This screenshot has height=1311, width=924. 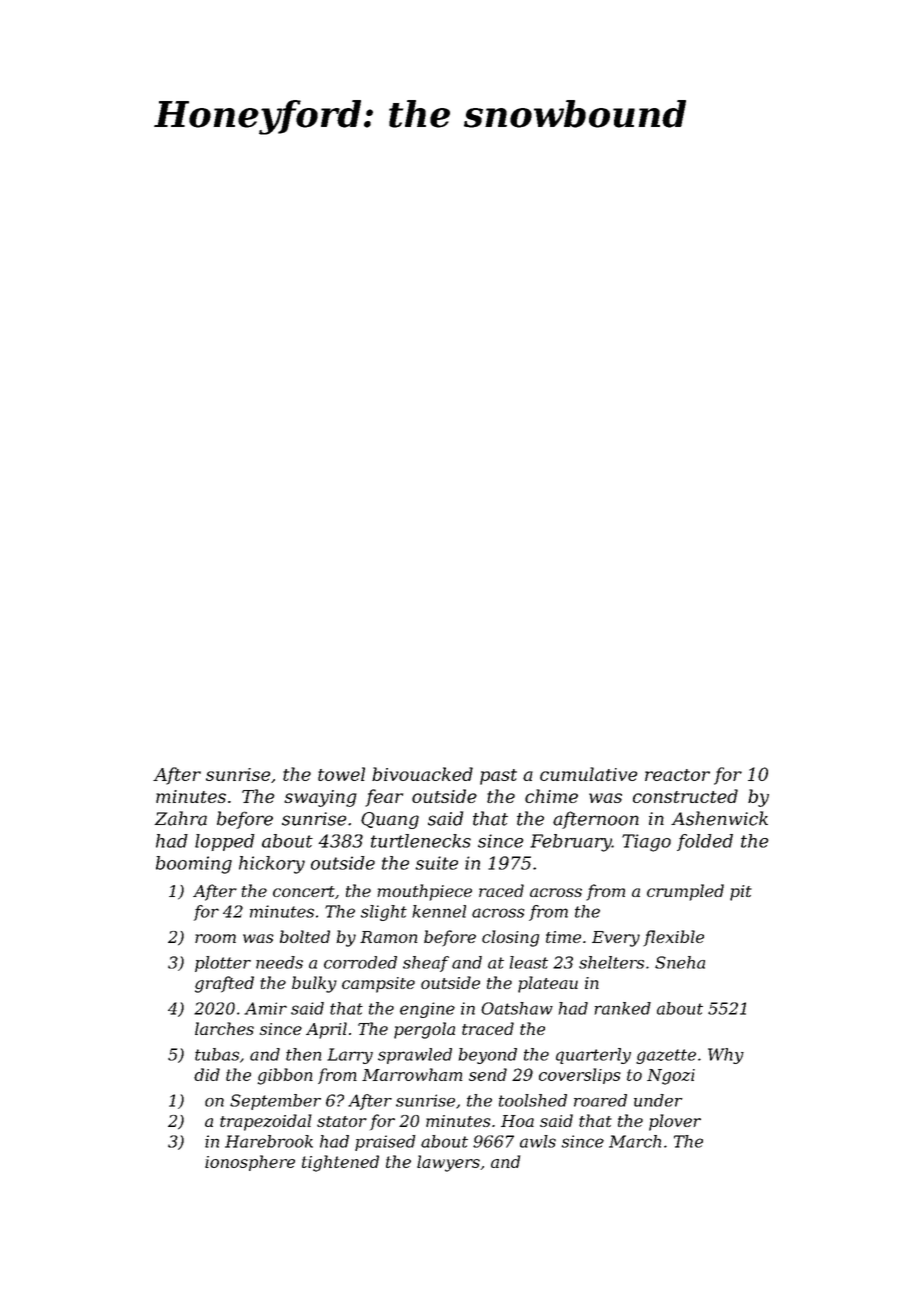 What do you see at coordinates (448, 1163) in the screenshot?
I see `lawyers` at bounding box center [448, 1163].
